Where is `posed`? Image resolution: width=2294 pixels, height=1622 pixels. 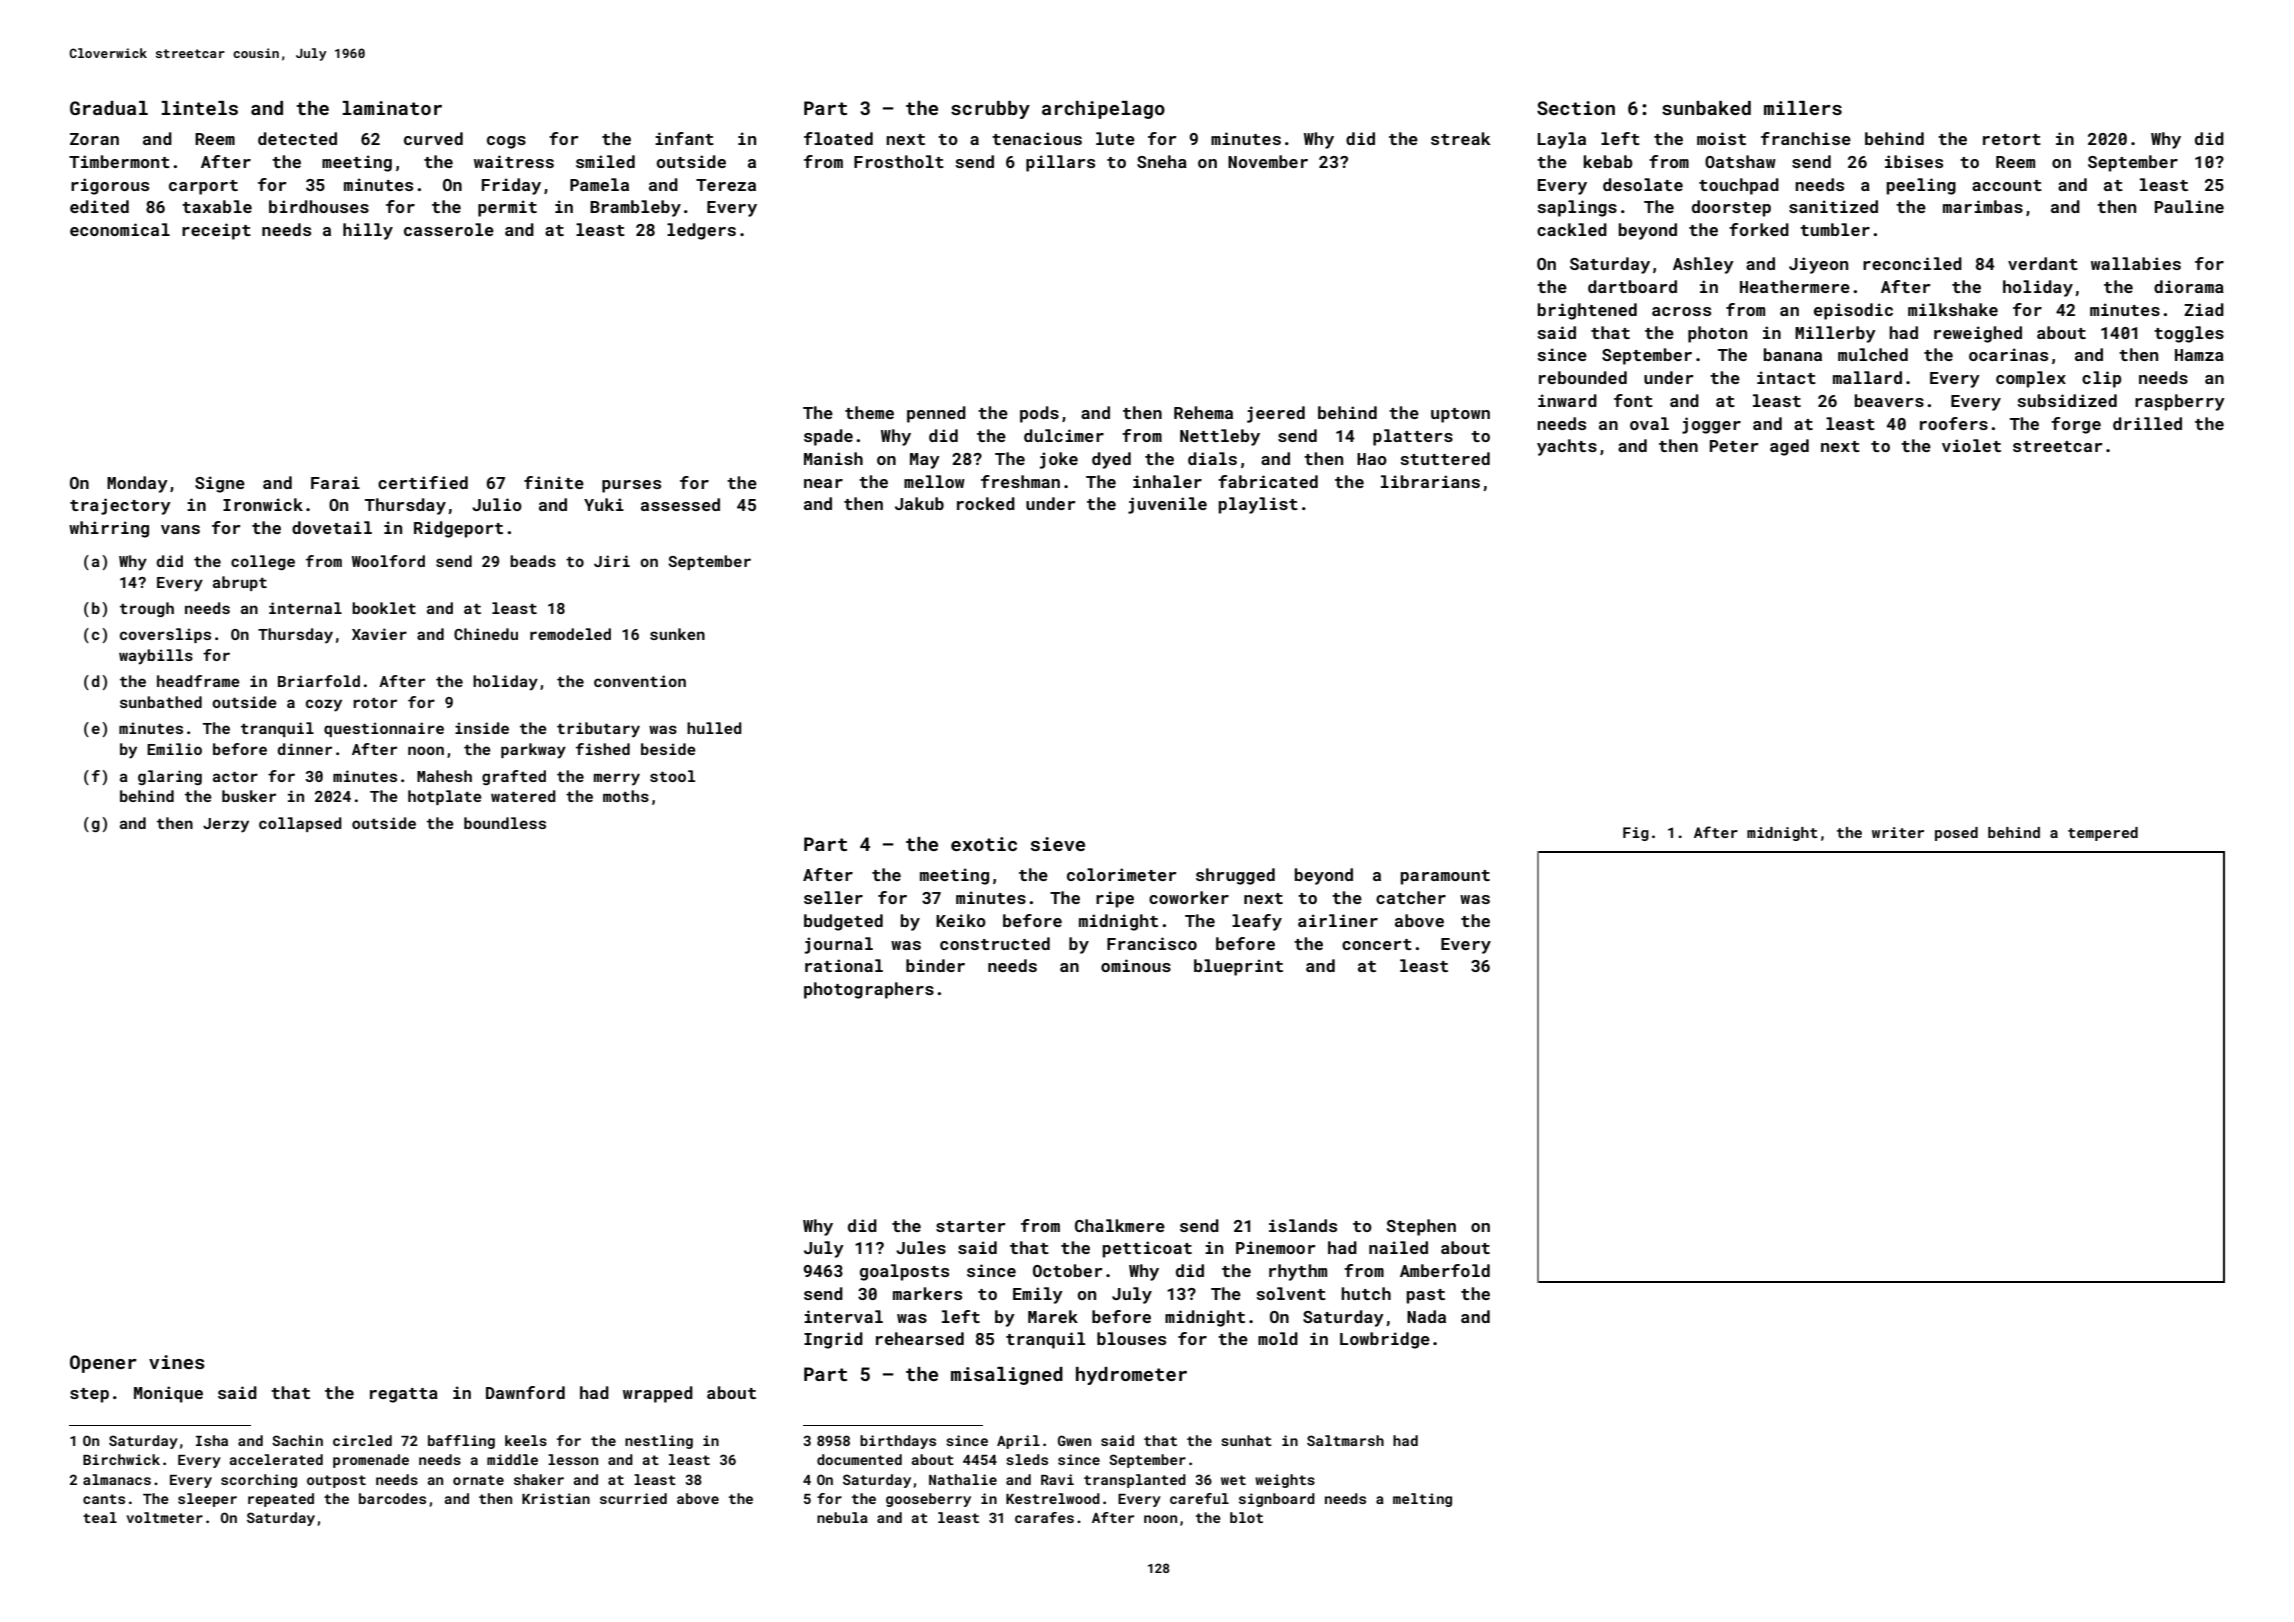
posed is located at coordinates (1956, 834).
